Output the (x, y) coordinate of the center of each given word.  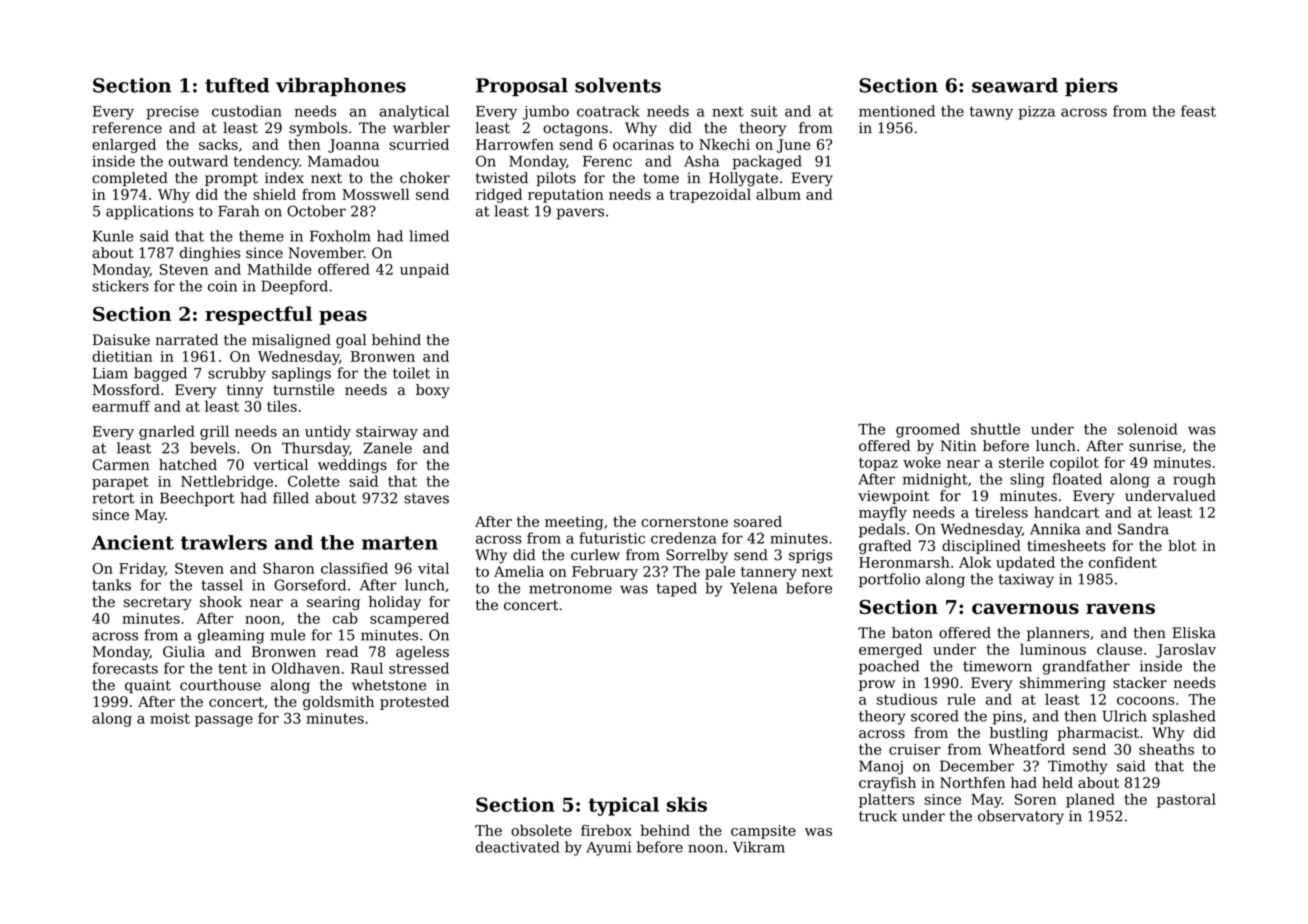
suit (764, 111)
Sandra (1143, 529)
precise (172, 113)
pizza (1037, 113)
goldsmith (338, 703)
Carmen (121, 464)
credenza (683, 538)
